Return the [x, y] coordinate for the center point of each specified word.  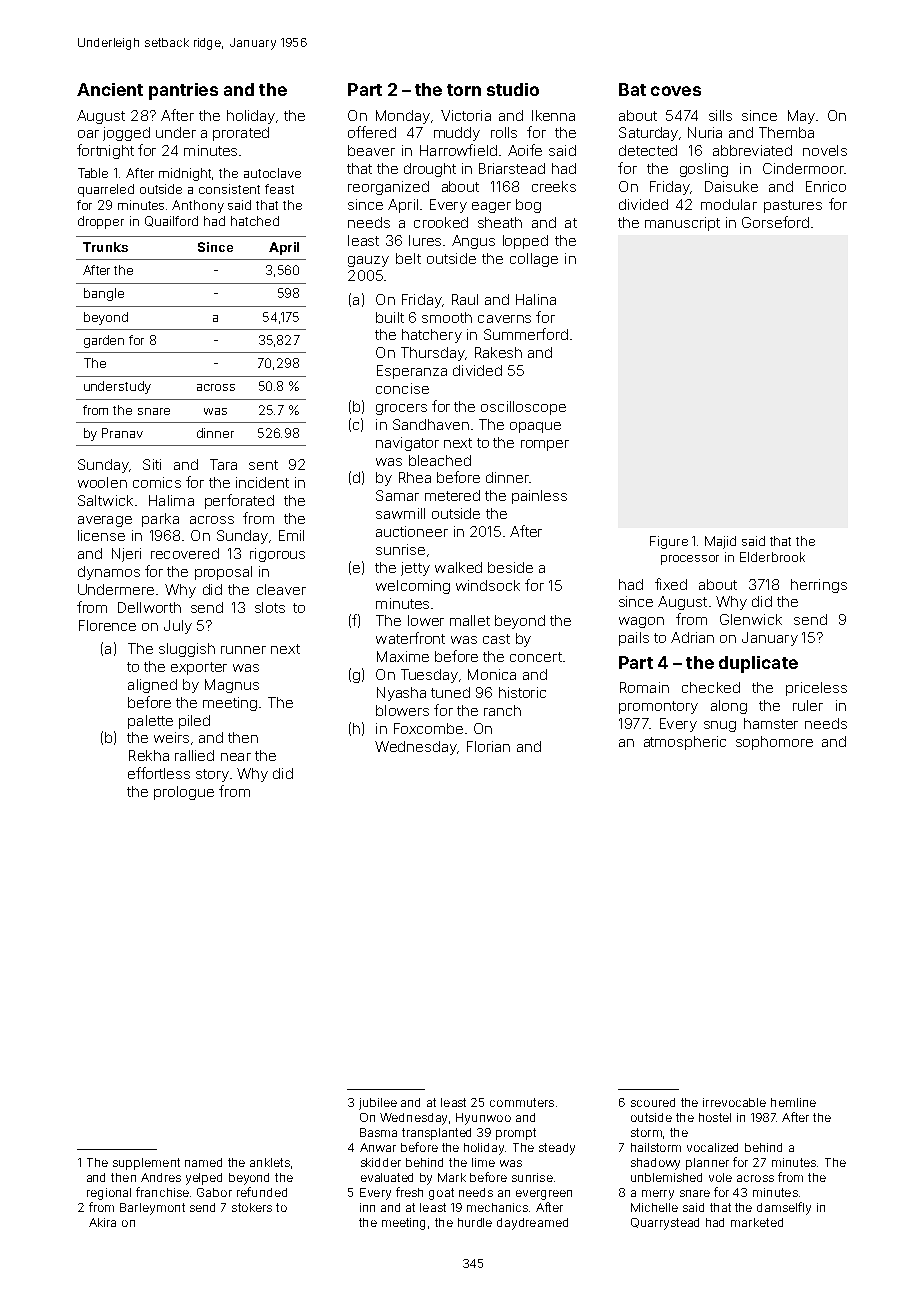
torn [464, 90]
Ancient [110, 89]
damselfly [784, 1208]
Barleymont [152, 1209]
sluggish [187, 650]
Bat [632, 89]
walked [458, 567]
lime [483, 1162]
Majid [720, 542]
